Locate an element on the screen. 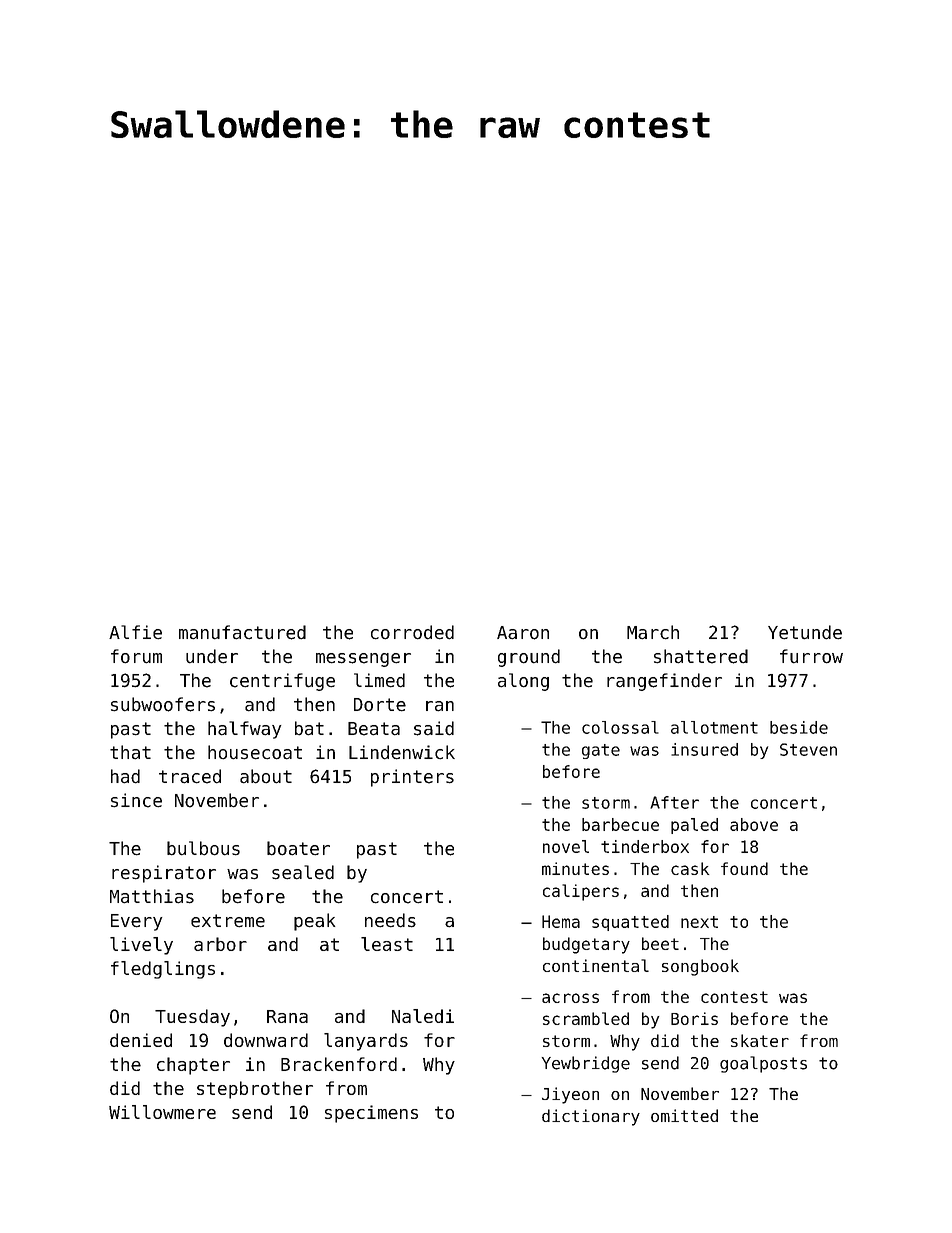 Image resolution: width=952 pixels, height=1233 pixels. Jiyeon is located at coordinates (570, 1095).
